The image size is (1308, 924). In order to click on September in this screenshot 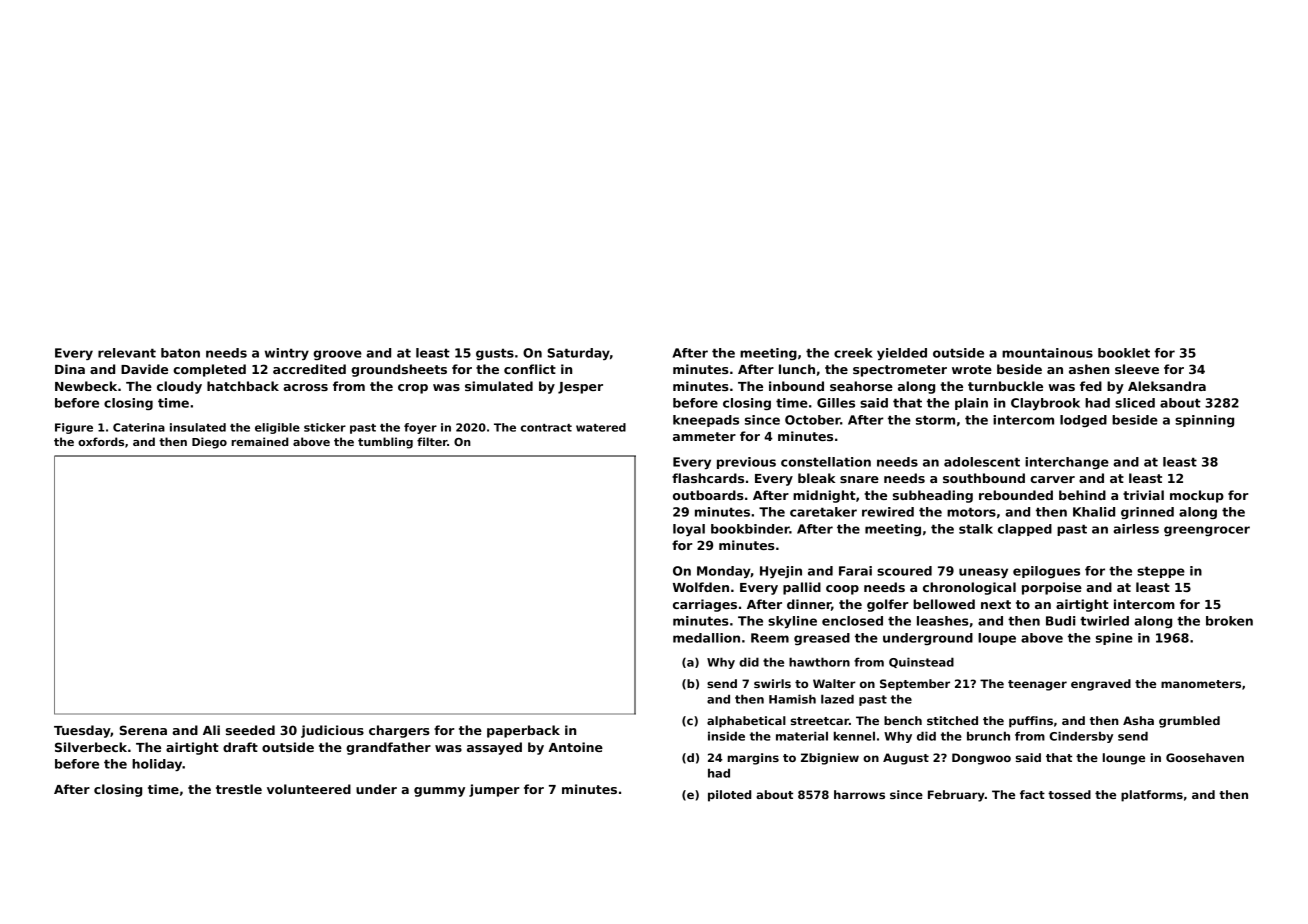, I will do `click(915, 685)`.
